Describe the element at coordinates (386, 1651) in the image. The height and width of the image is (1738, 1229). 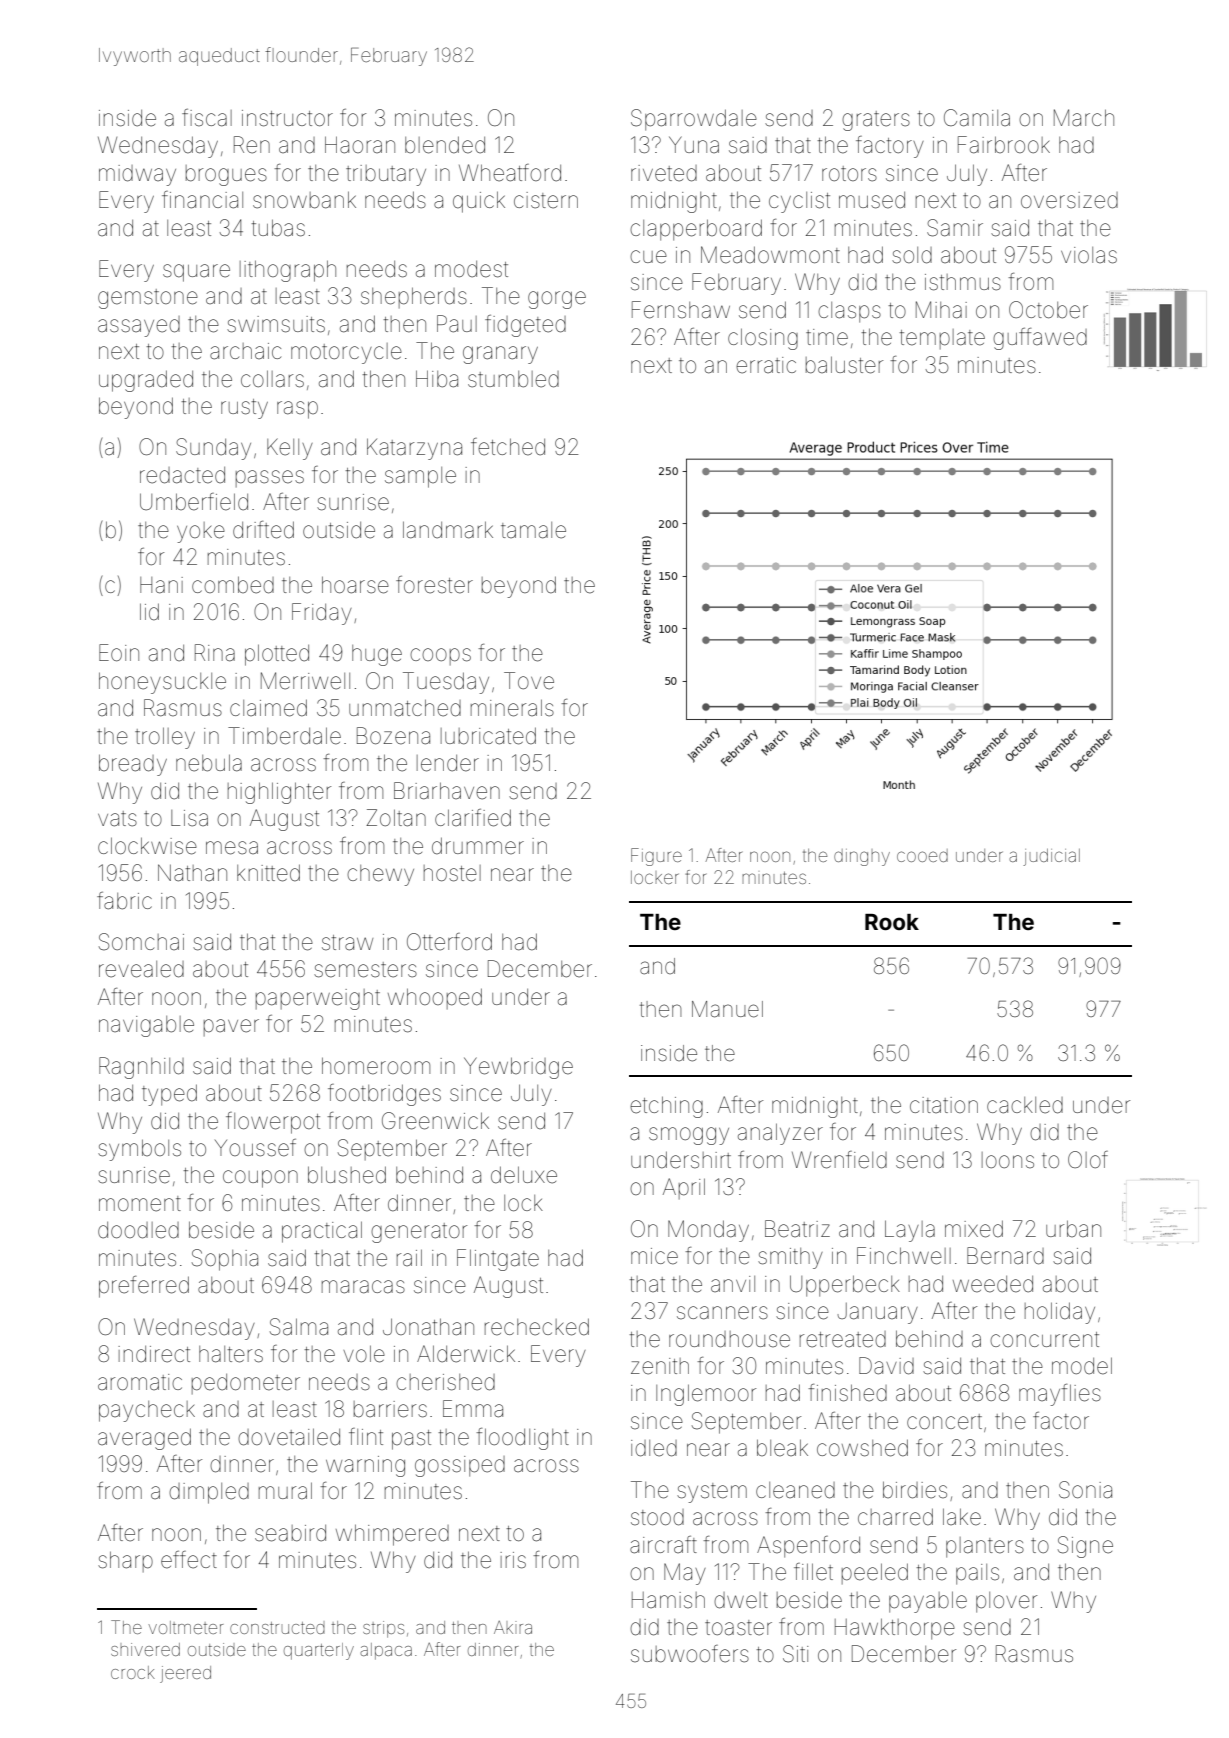
I see `alpaca` at that location.
